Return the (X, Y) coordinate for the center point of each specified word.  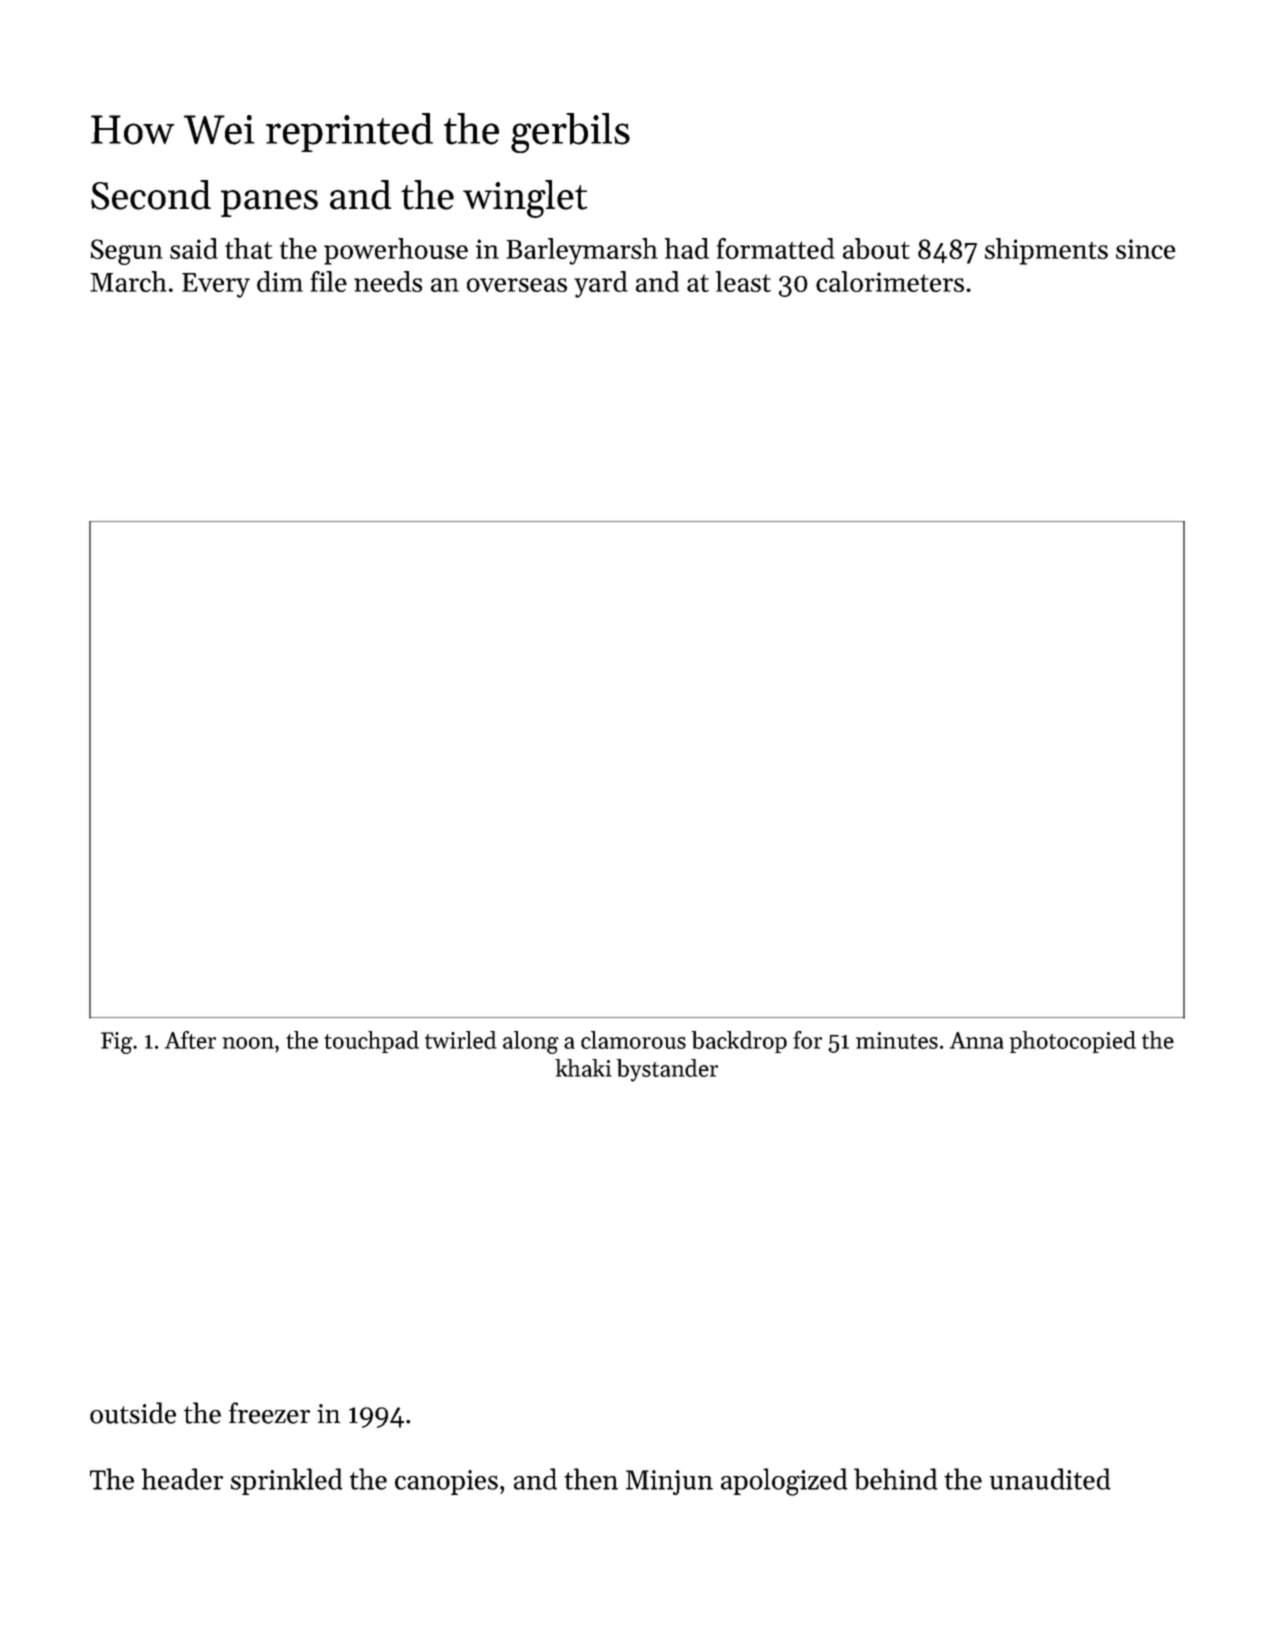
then (591, 1479)
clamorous (633, 1040)
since (1146, 249)
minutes (897, 1040)
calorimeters (890, 281)
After (190, 1040)
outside (133, 1413)
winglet (525, 199)
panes (269, 203)
